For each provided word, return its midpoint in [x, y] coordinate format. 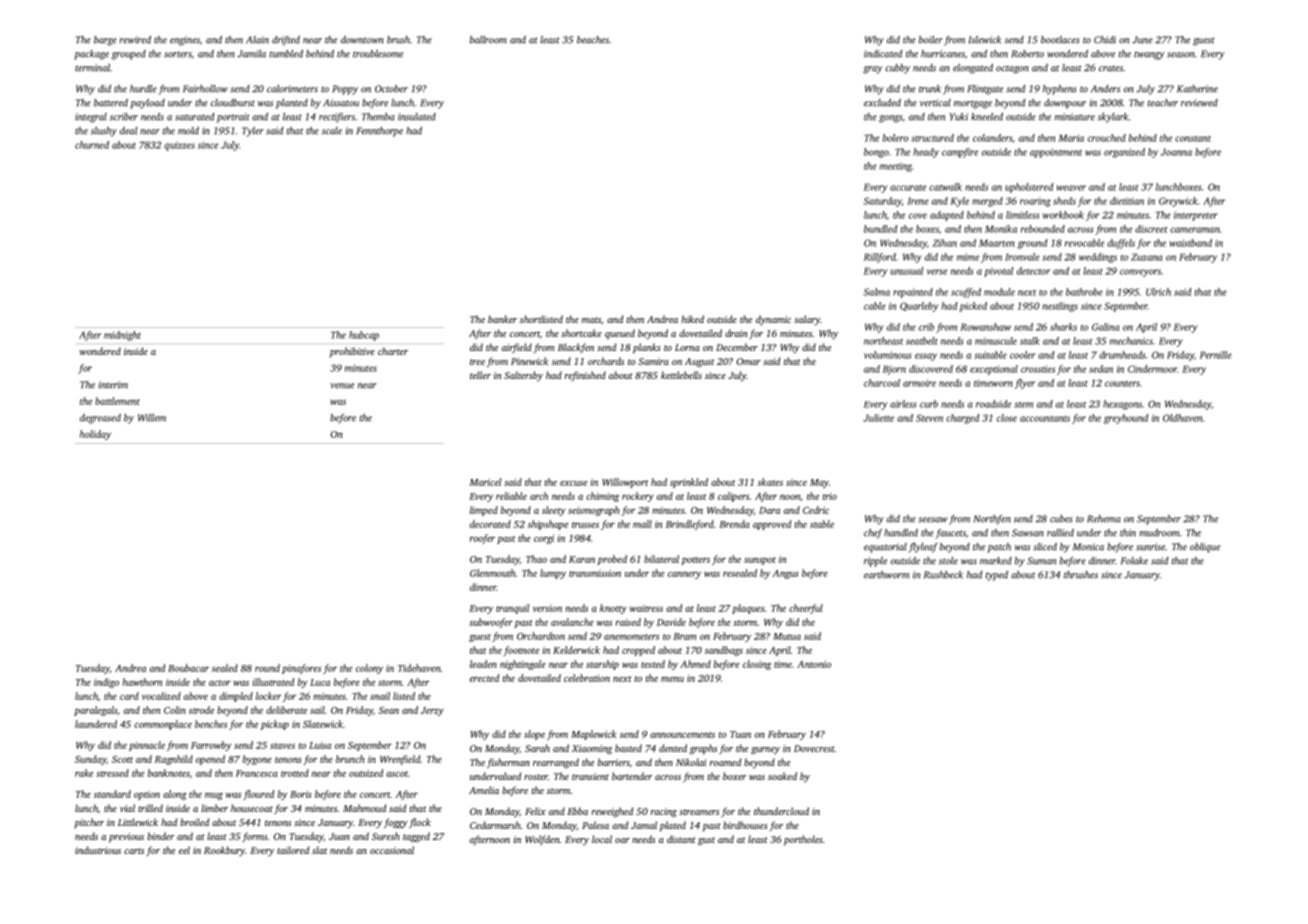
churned [92, 145]
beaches [593, 40]
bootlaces [1060, 40]
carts [134, 851]
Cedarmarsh [495, 825]
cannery [684, 575]
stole [948, 561]
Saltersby [523, 376]
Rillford [880, 258]
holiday [95, 435]
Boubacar [188, 668]
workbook [1063, 215]
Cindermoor [1152, 369]
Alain [257, 40]
